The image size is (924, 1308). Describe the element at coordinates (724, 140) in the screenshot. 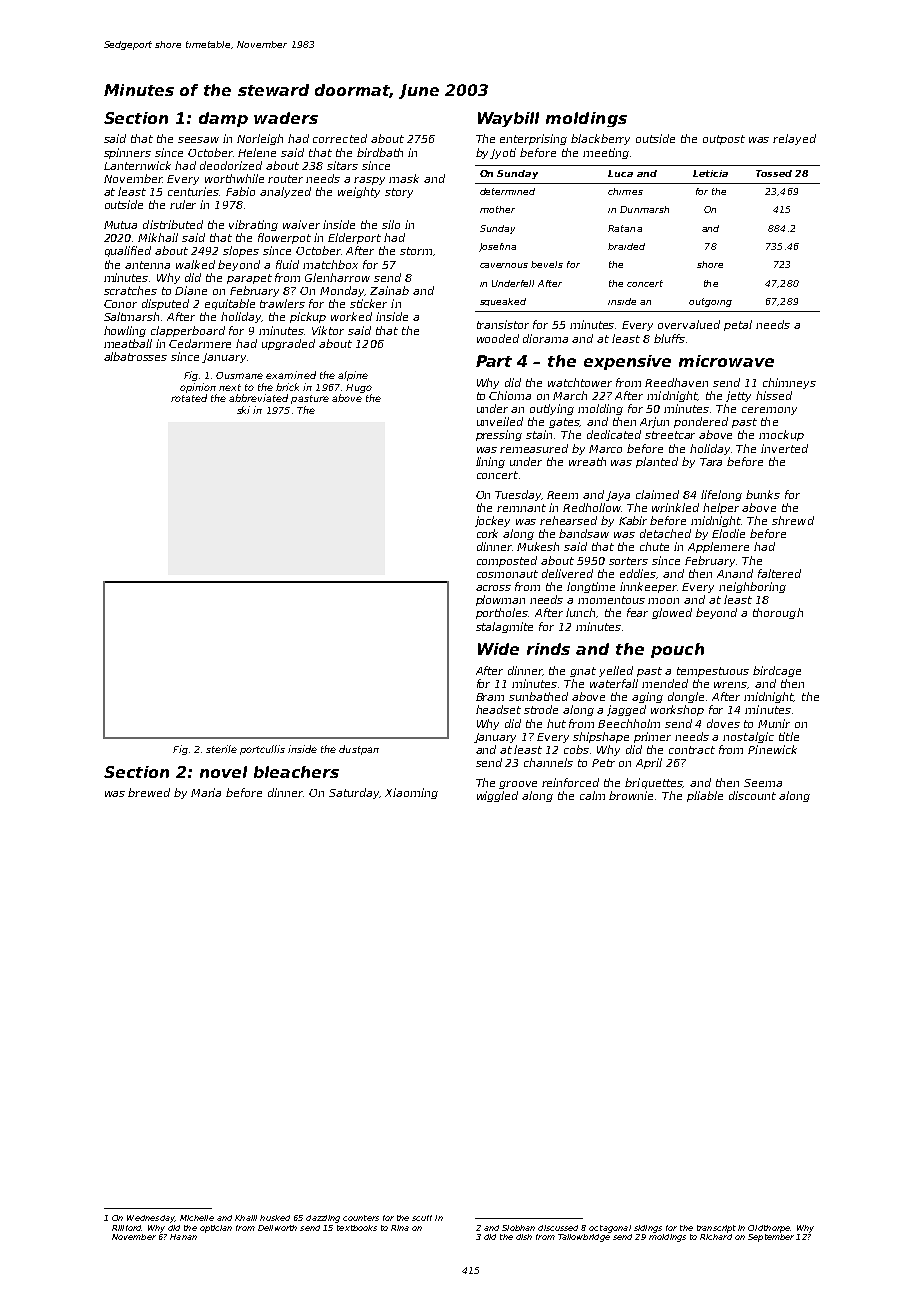

I see `outpost` at that location.
